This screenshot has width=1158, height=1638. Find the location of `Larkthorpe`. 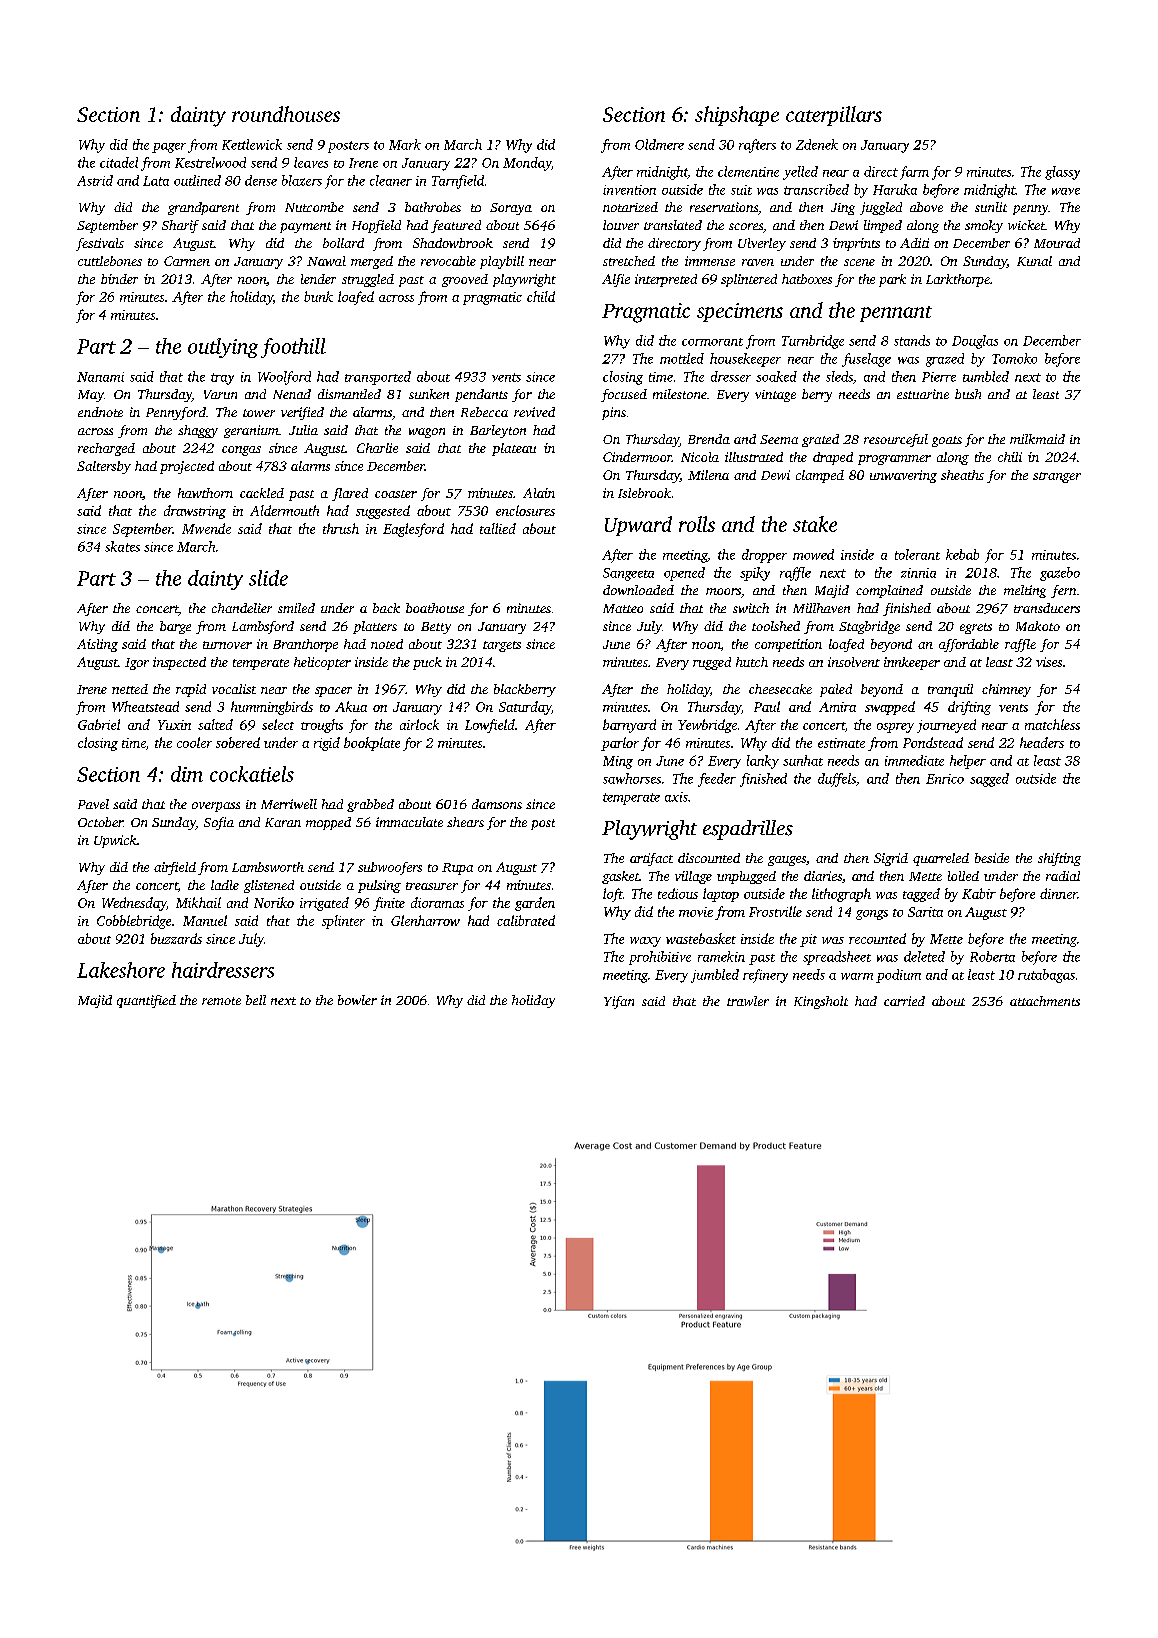

Larkthorpe is located at coordinates (958, 280).
